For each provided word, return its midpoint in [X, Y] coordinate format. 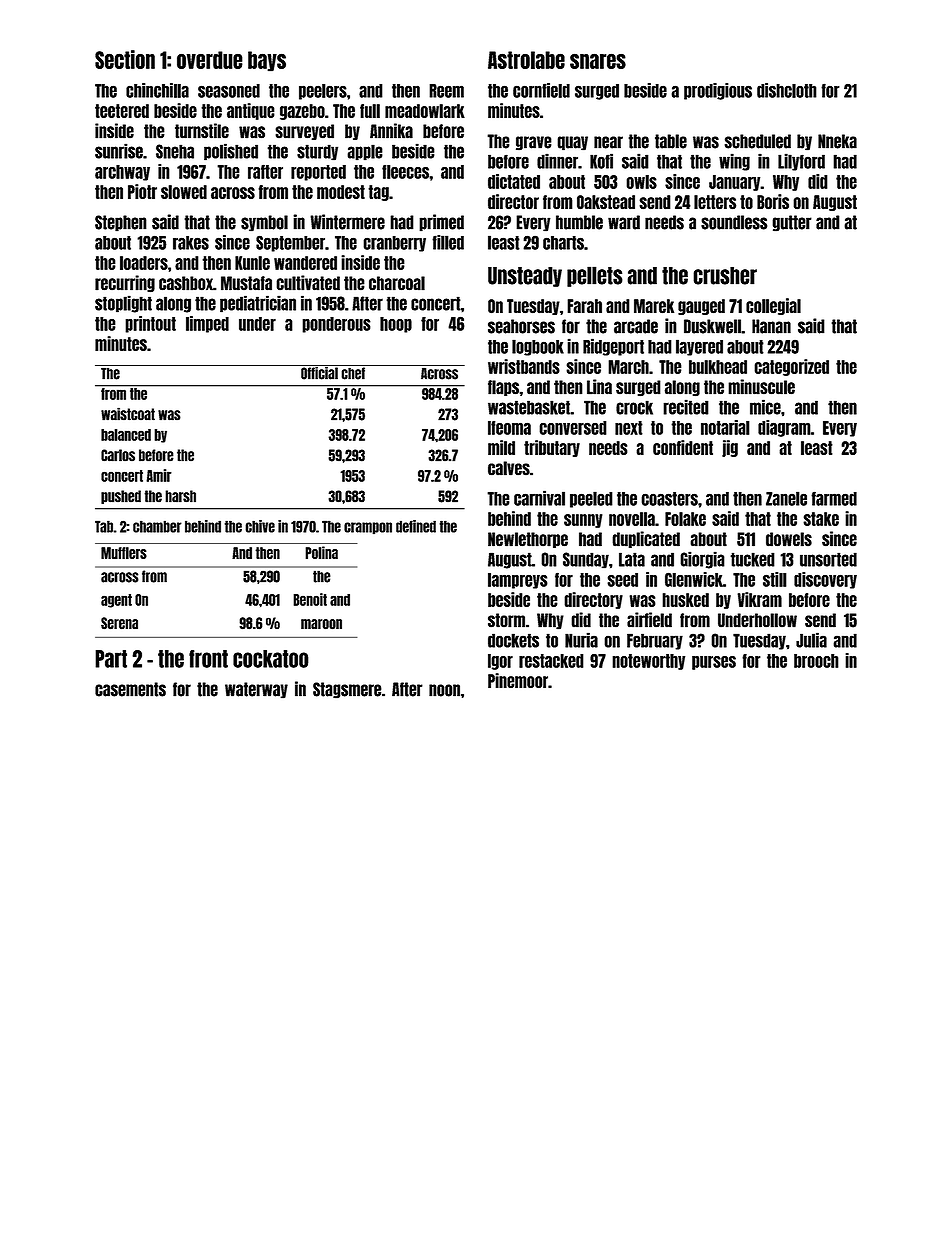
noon [444, 690]
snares [598, 61]
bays [267, 61]
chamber [157, 526]
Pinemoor [518, 680]
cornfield [541, 90]
